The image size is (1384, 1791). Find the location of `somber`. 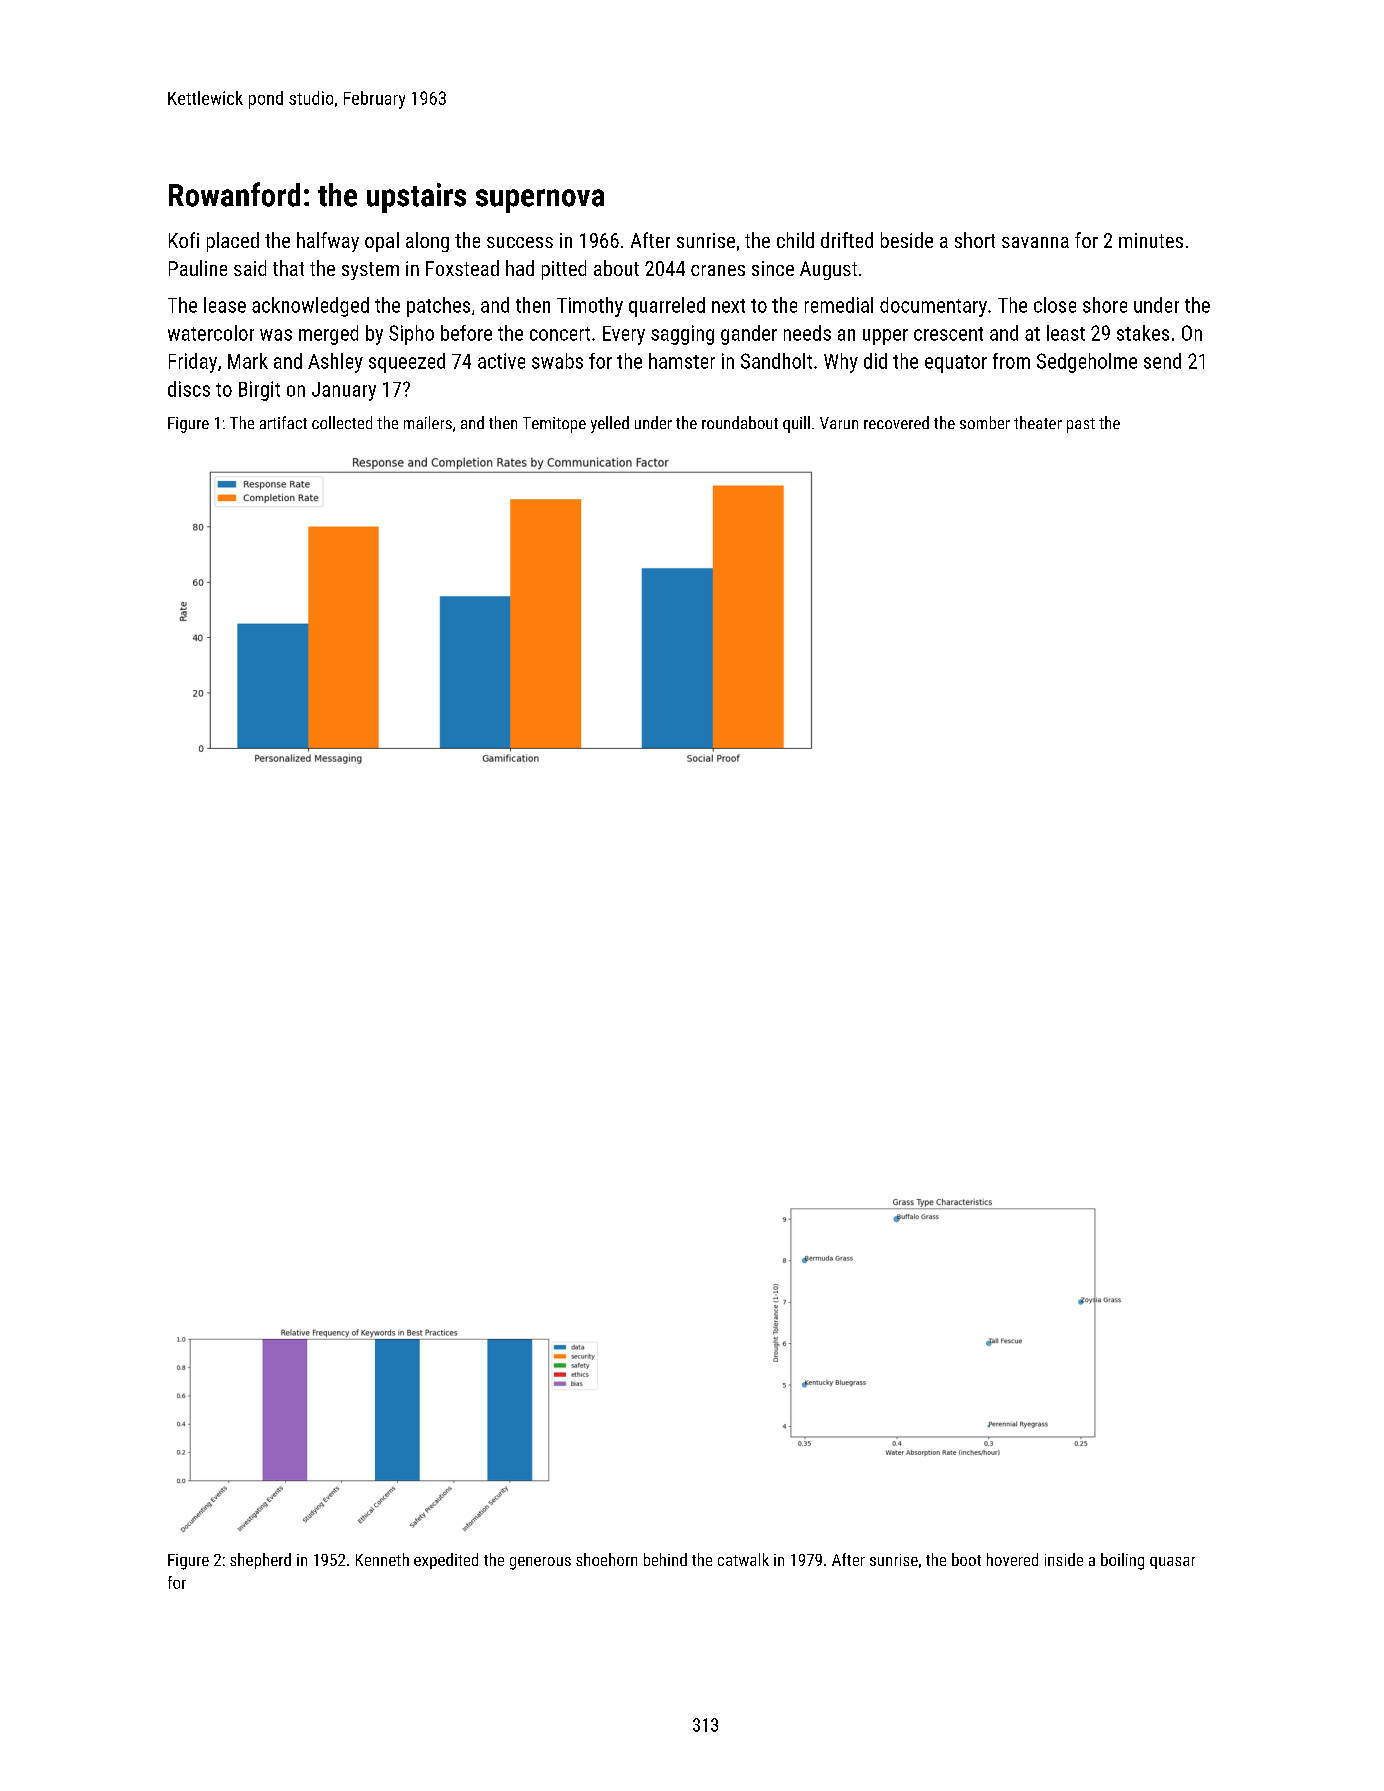

somber is located at coordinates (985, 422).
